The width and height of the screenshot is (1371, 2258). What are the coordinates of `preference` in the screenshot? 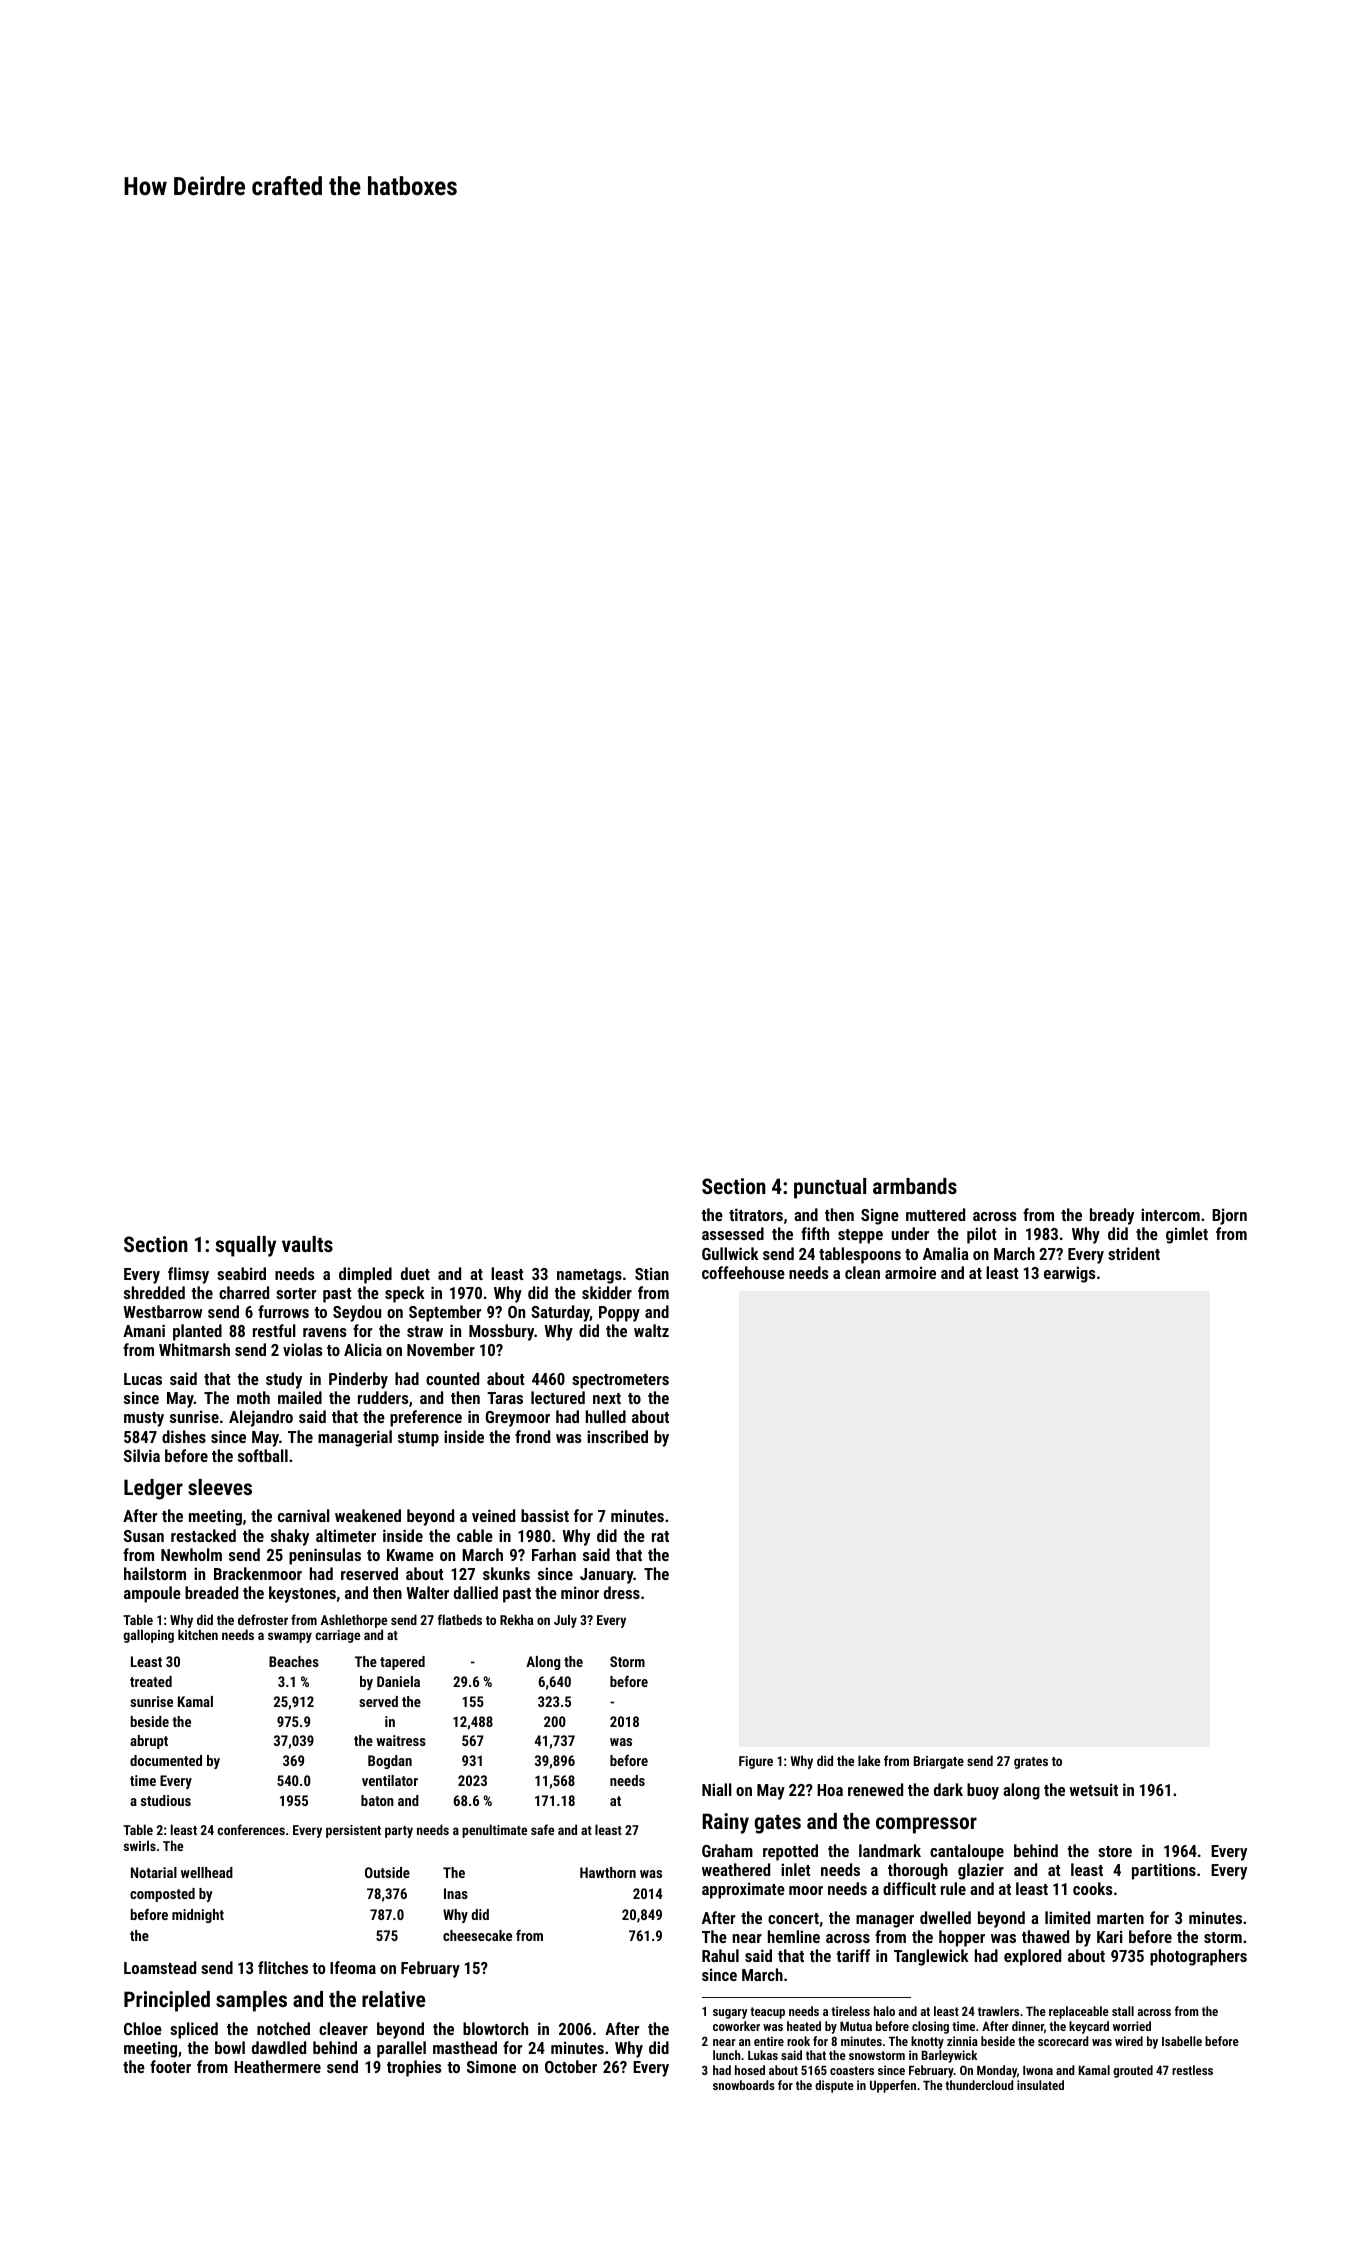 It's located at (426, 1418).
